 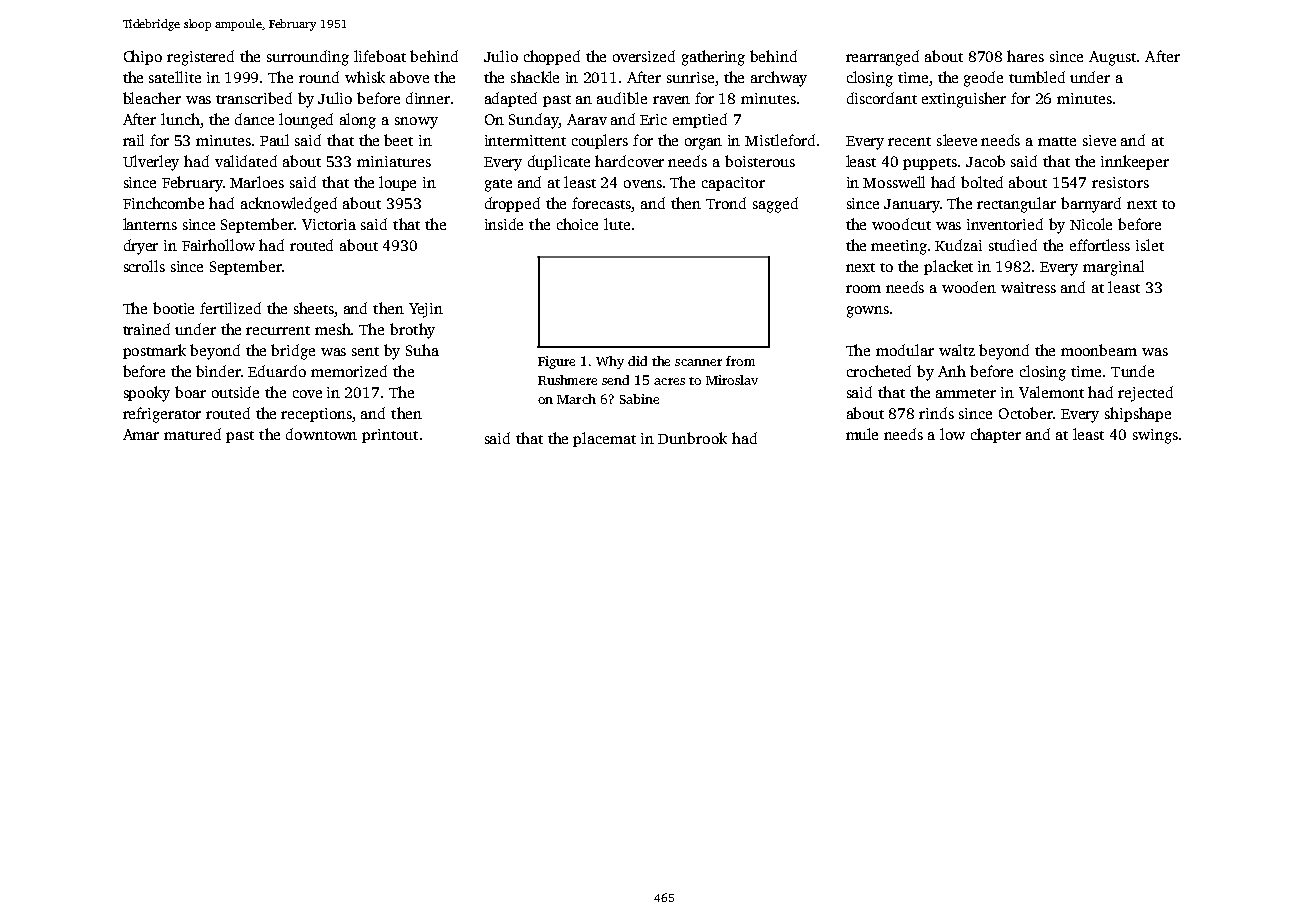 What do you see at coordinates (713, 58) in the image?
I see `gathering` at bounding box center [713, 58].
